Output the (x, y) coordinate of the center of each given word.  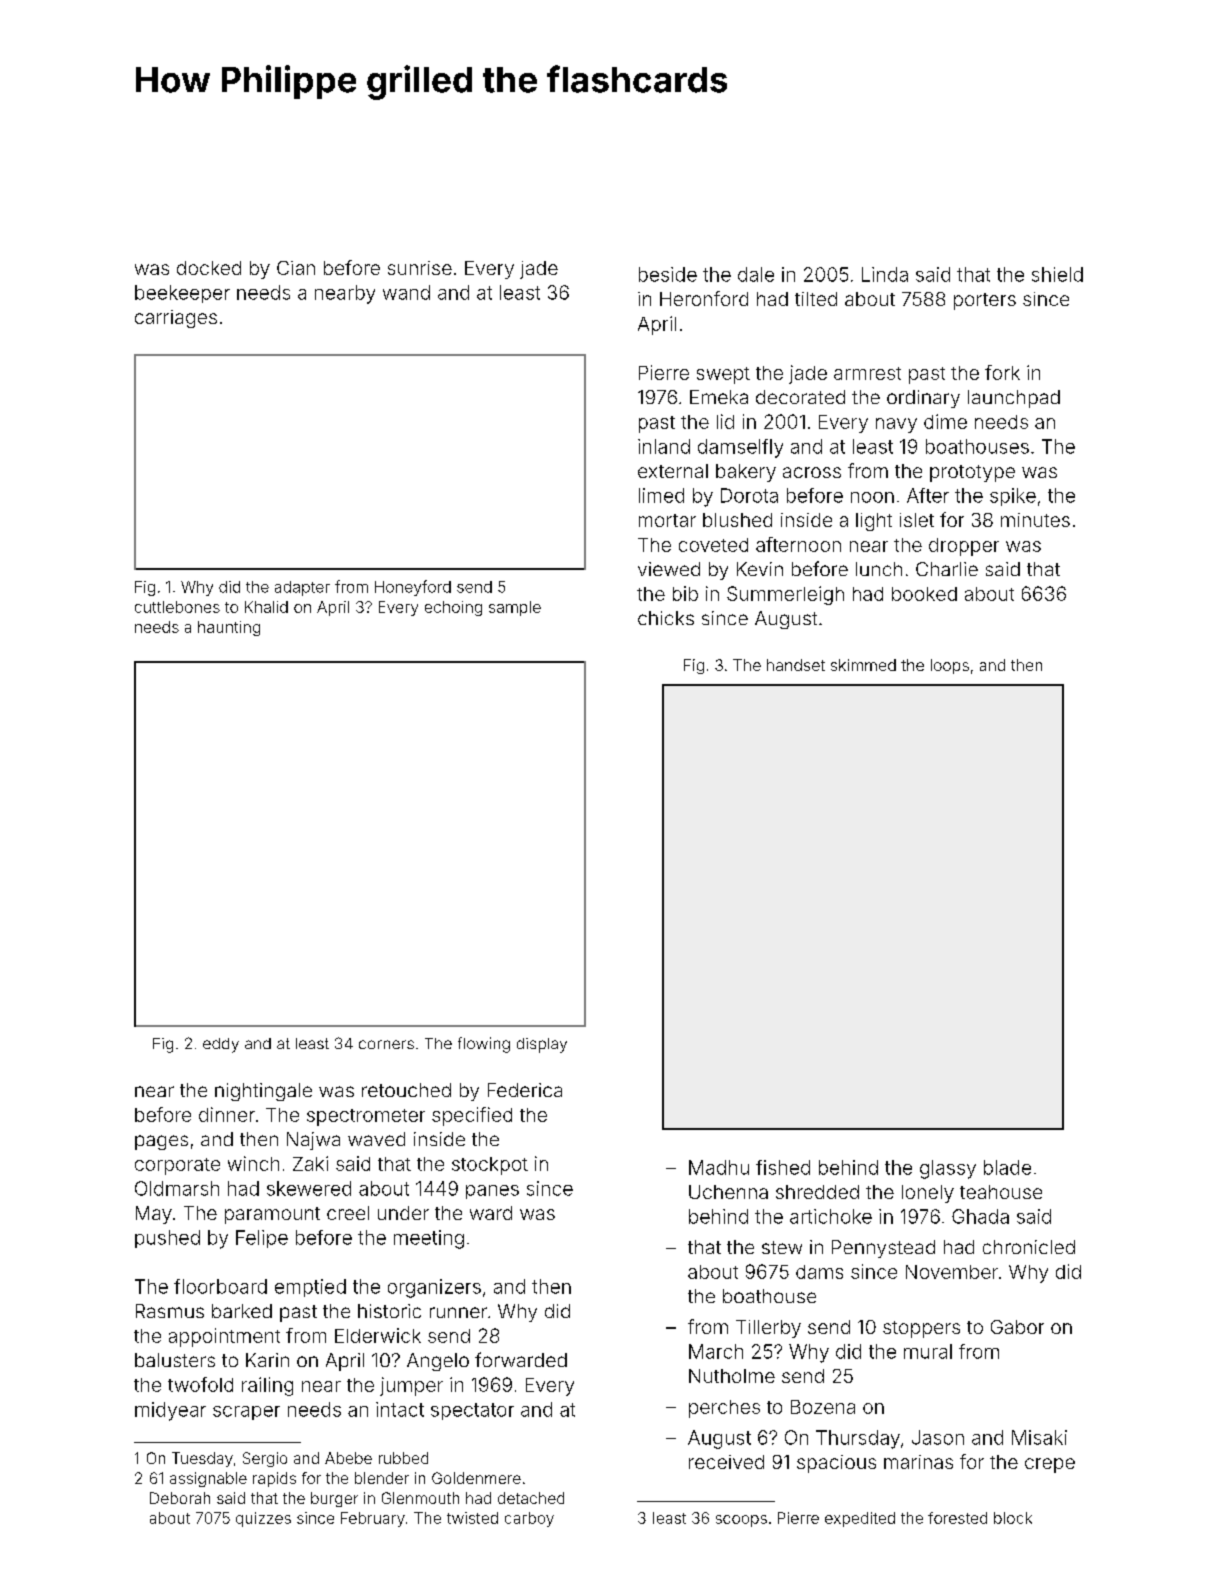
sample (515, 608)
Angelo (438, 1362)
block (1013, 1518)
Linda (885, 274)
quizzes (263, 1519)
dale (756, 274)
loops (950, 666)
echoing (453, 608)
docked (209, 268)
